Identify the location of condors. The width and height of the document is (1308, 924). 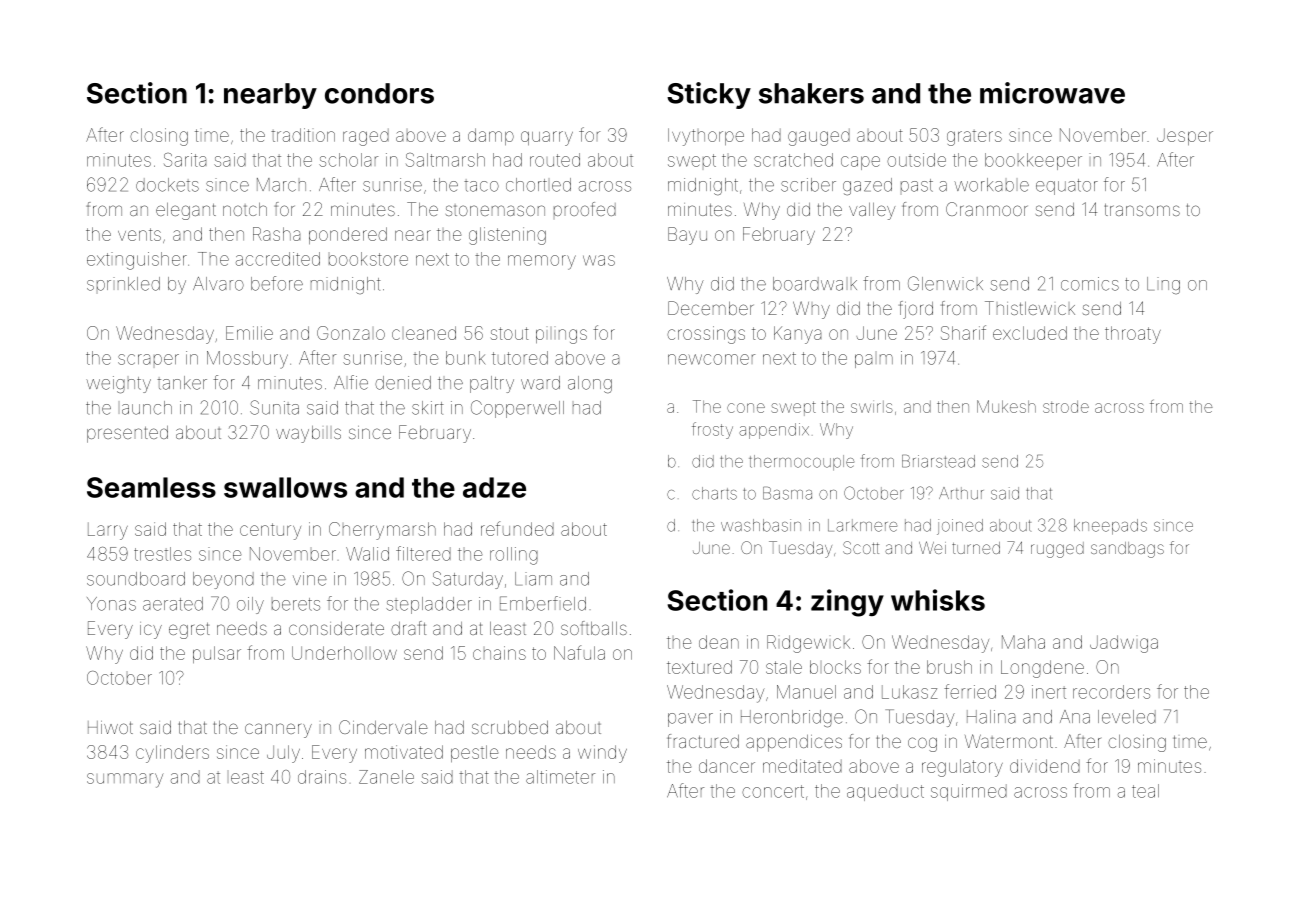
(379, 93).
